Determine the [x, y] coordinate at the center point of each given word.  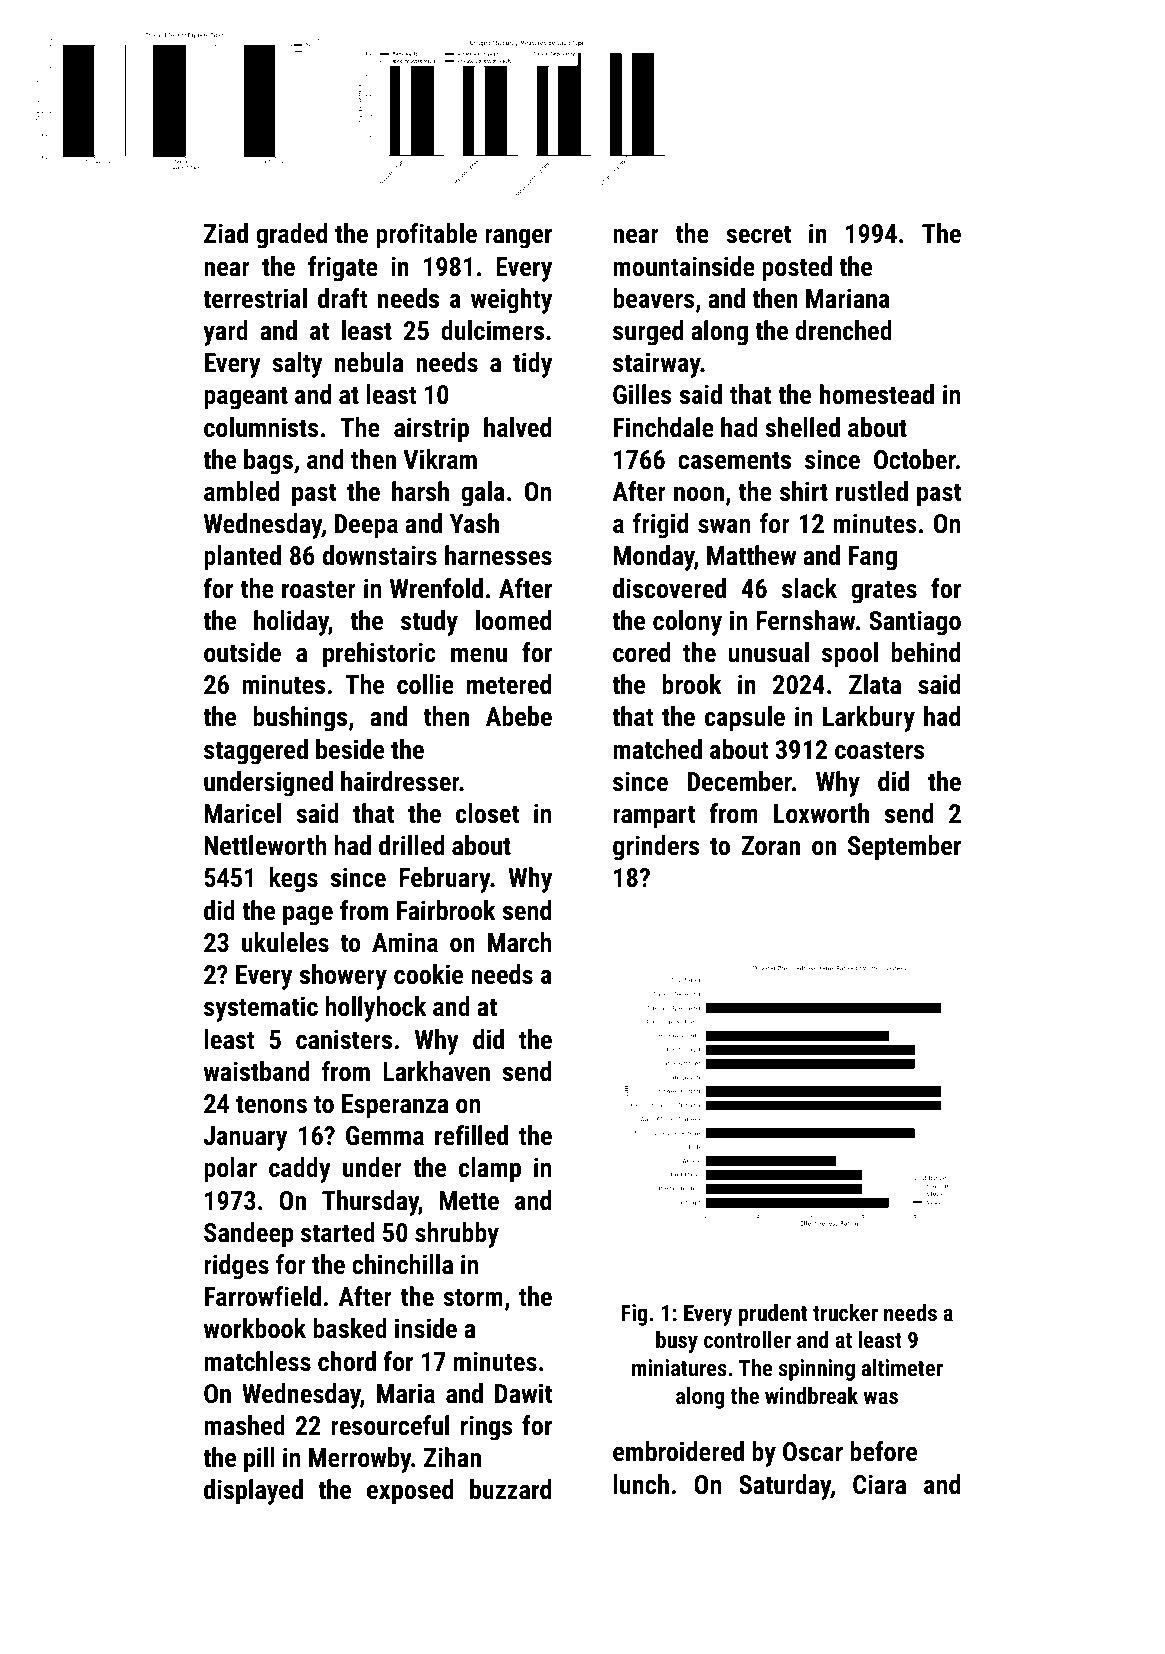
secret [758, 234]
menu [479, 655]
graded [291, 236]
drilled [411, 845]
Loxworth [821, 813]
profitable [426, 236]
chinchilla [402, 1264]
